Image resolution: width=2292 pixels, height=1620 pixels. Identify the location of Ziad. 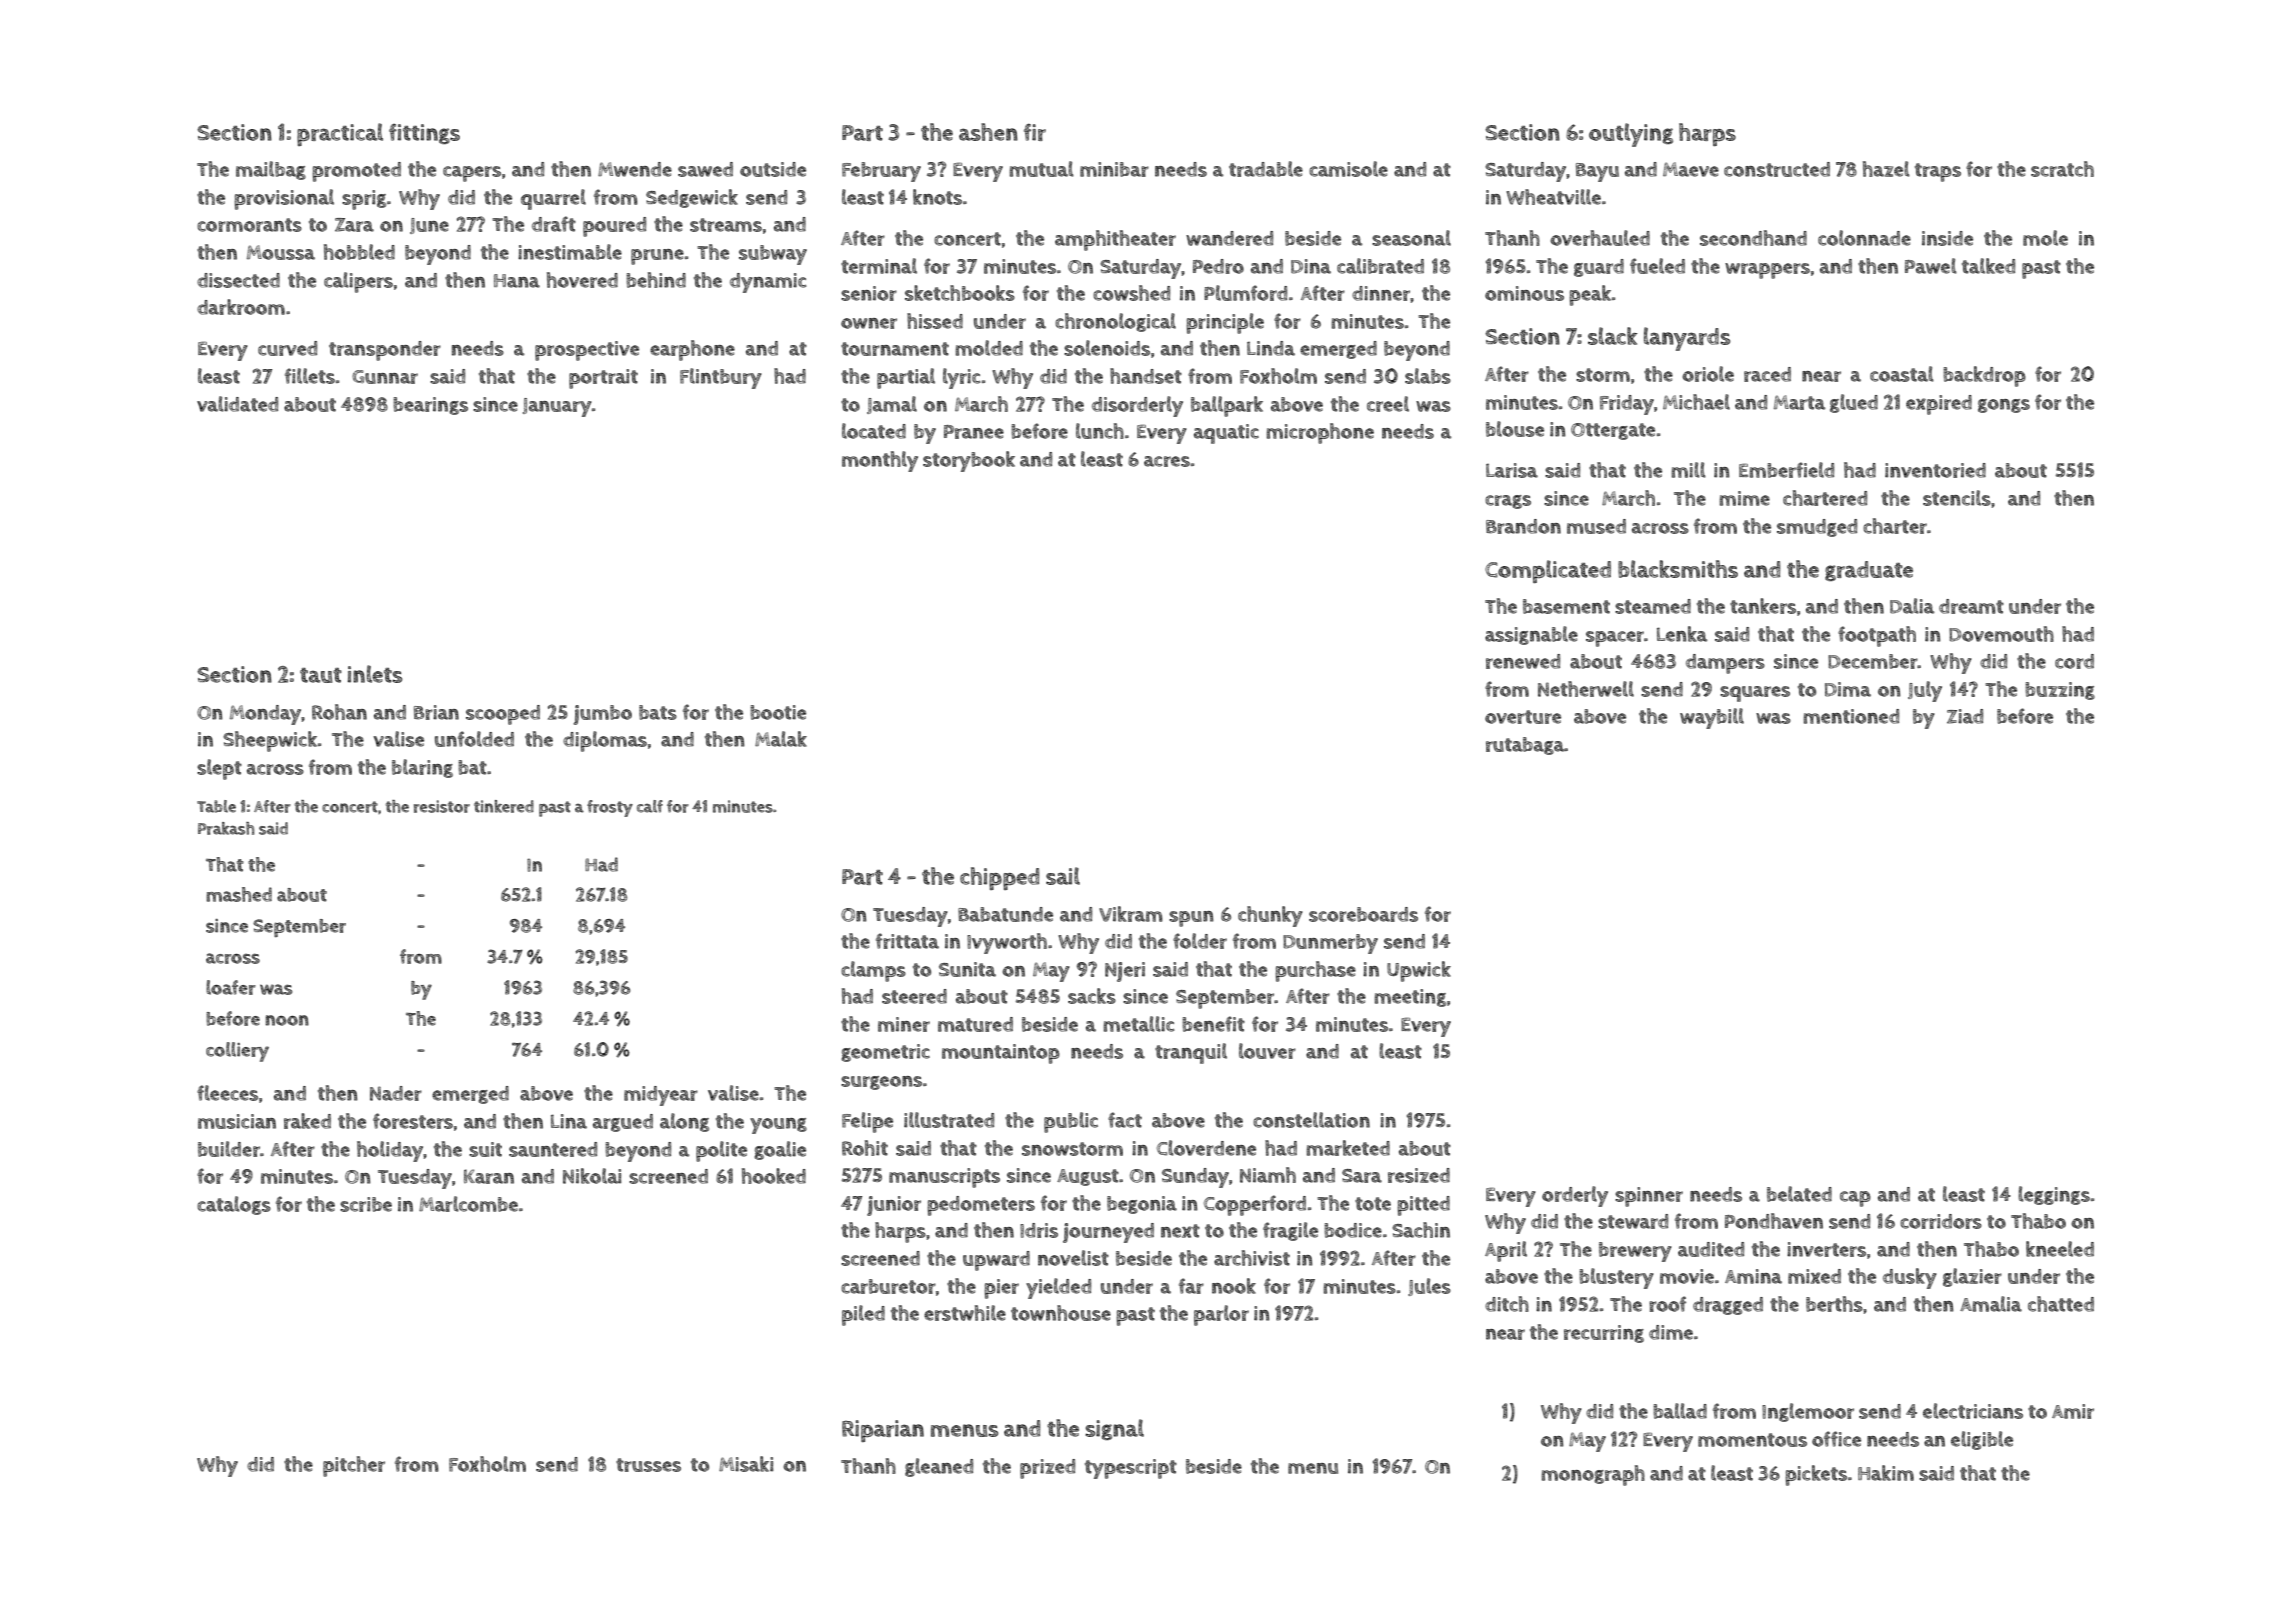
(1965, 716).
